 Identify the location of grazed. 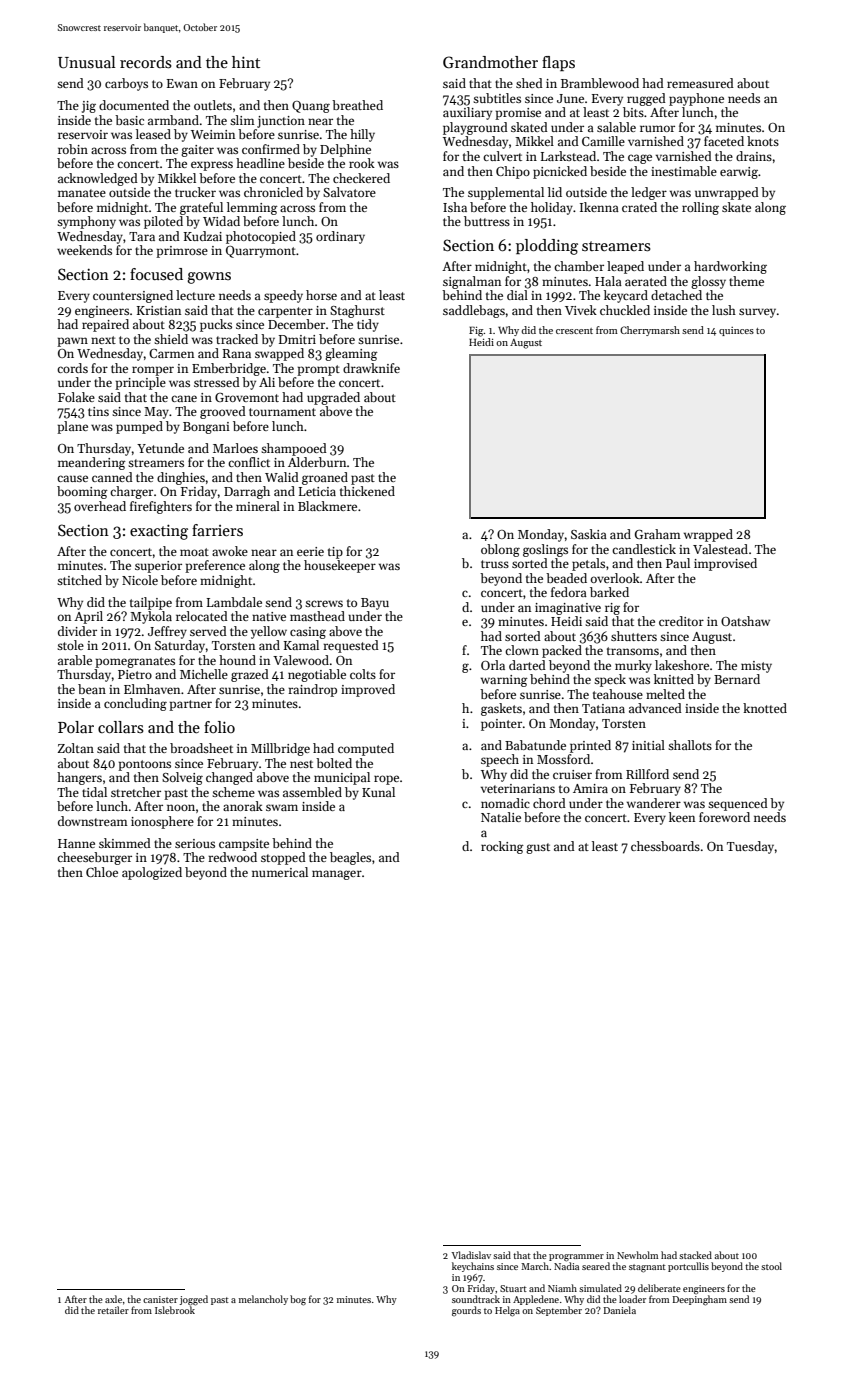
(250, 675).
